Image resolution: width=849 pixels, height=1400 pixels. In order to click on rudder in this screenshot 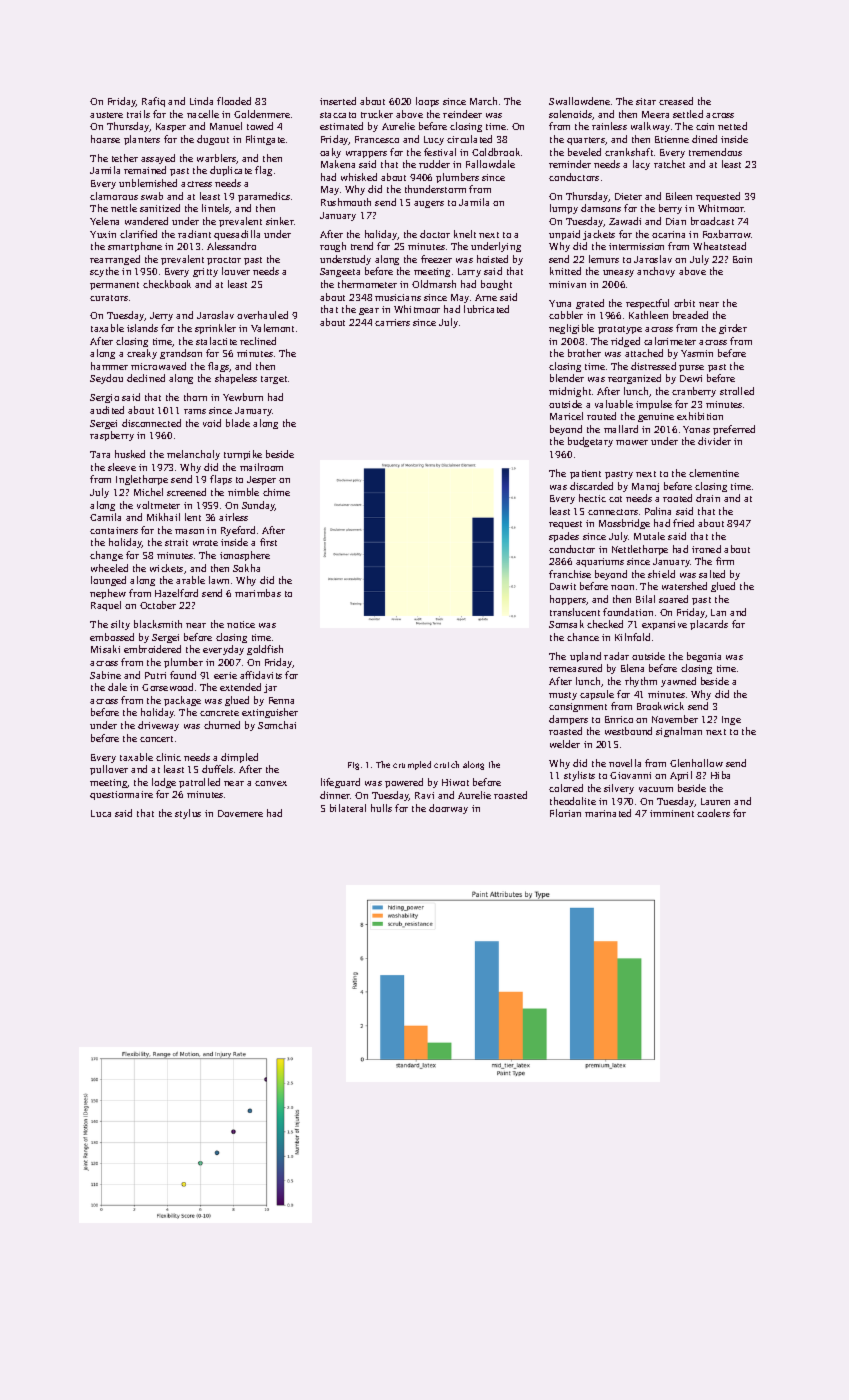, I will do `click(434, 164)`.
